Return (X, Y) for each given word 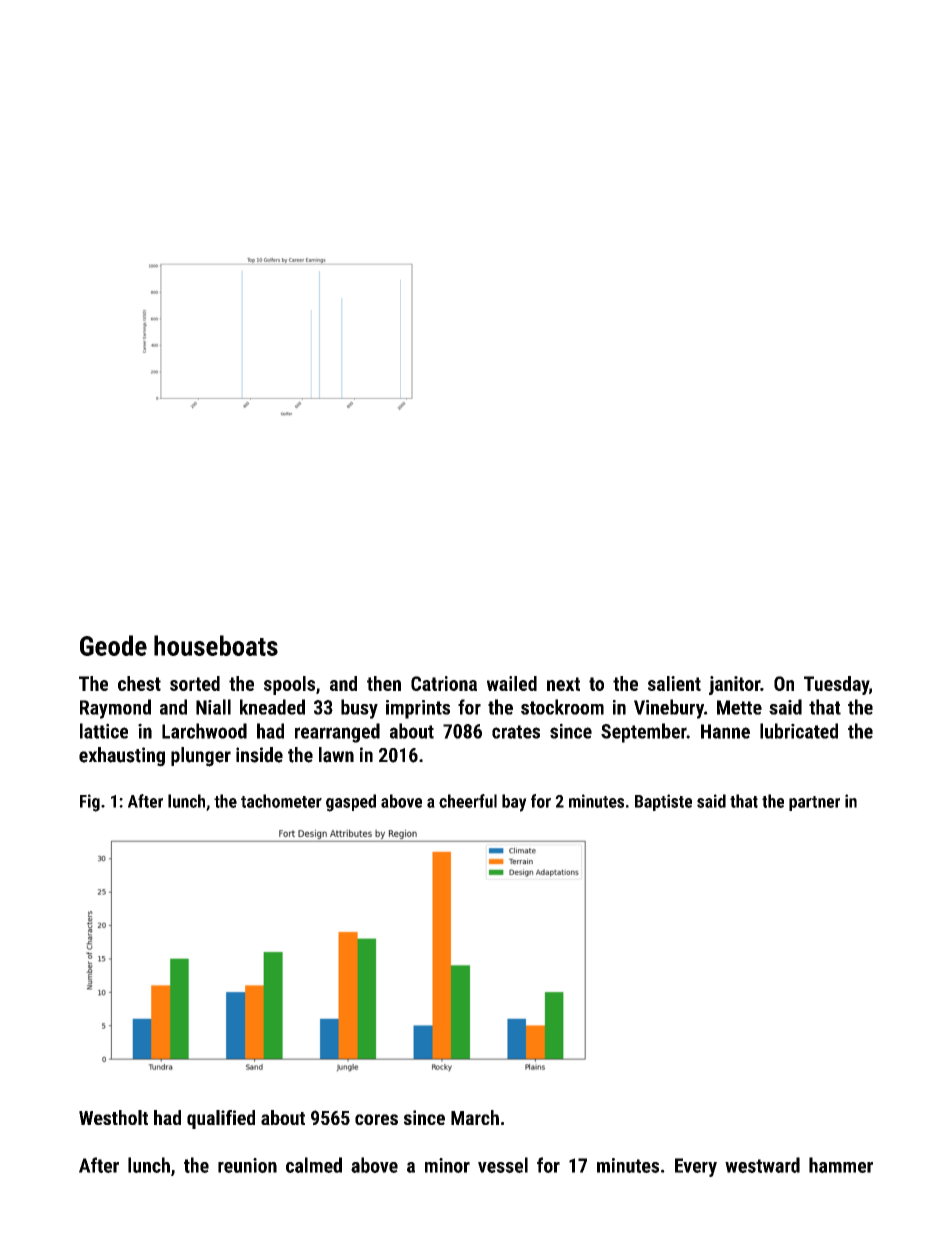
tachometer (281, 801)
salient (674, 683)
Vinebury (669, 709)
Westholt (113, 1117)
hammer (841, 1165)
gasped (351, 803)
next (563, 684)
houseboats (216, 645)
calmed (314, 1165)
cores (376, 1119)
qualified (221, 1119)
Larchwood (204, 731)
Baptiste (663, 802)
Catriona (444, 683)
